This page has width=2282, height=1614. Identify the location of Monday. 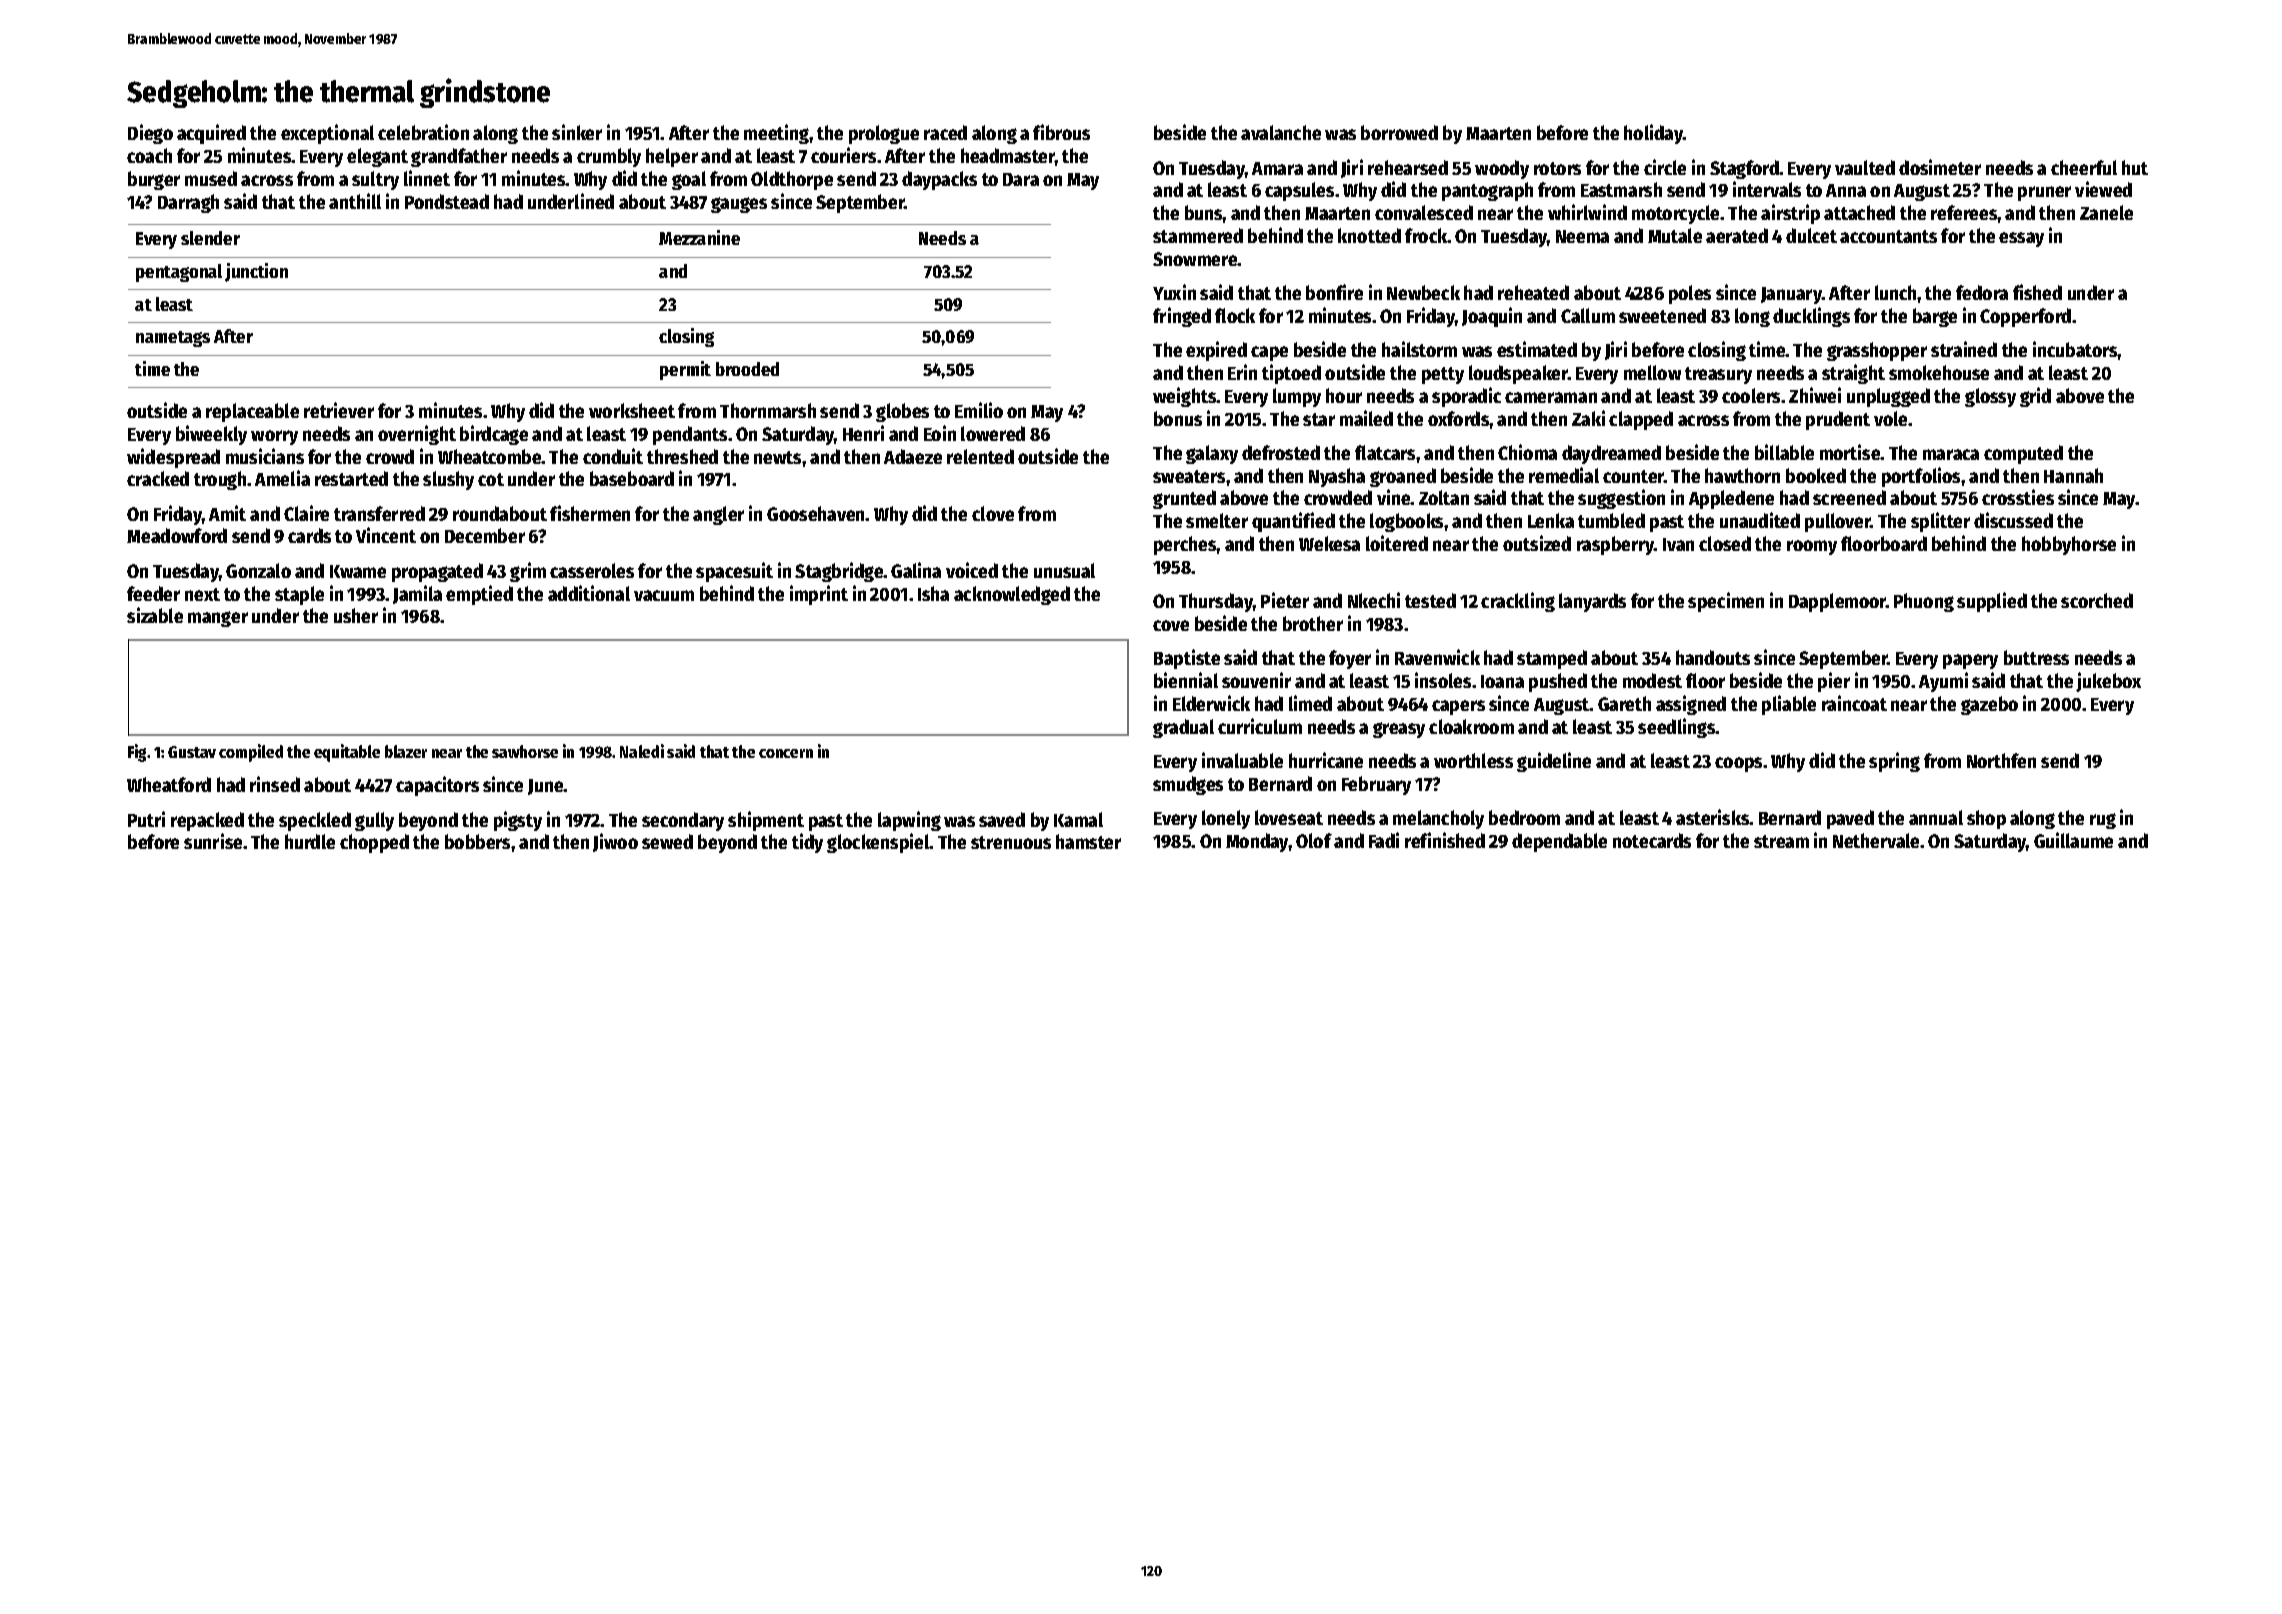
(1257, 842).
